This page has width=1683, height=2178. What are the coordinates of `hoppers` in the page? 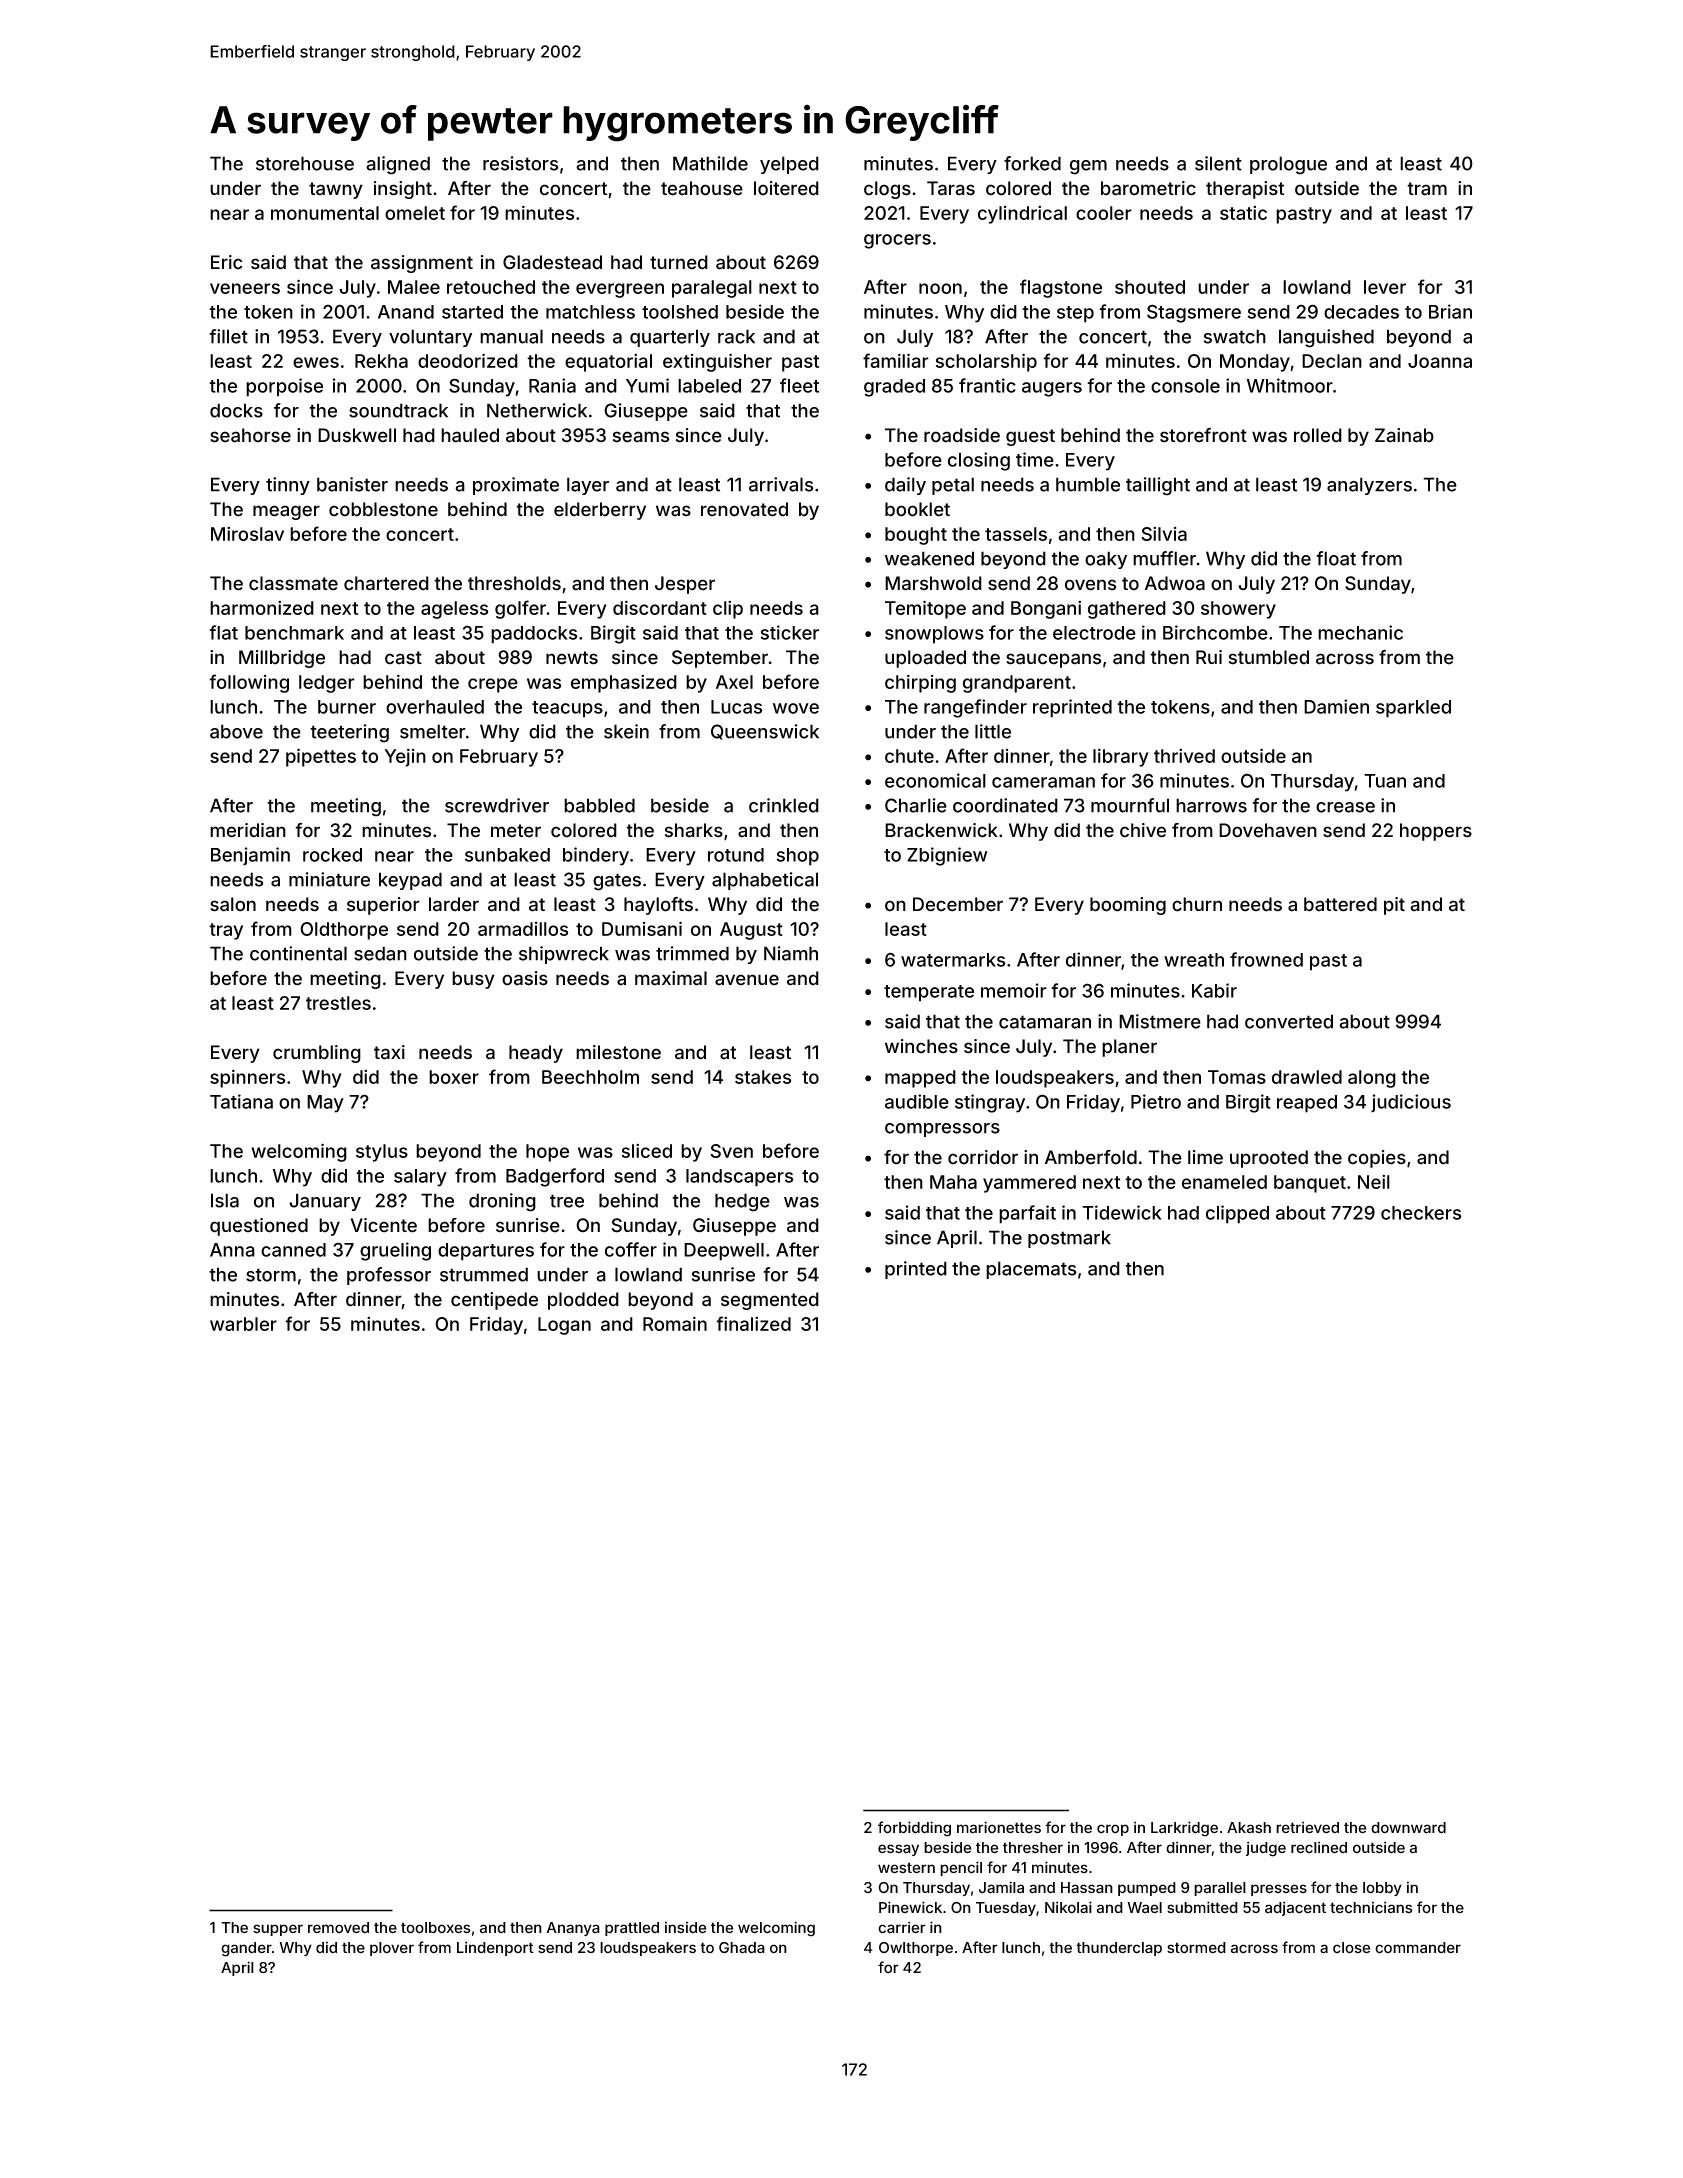 It's located at (1436, 832).
